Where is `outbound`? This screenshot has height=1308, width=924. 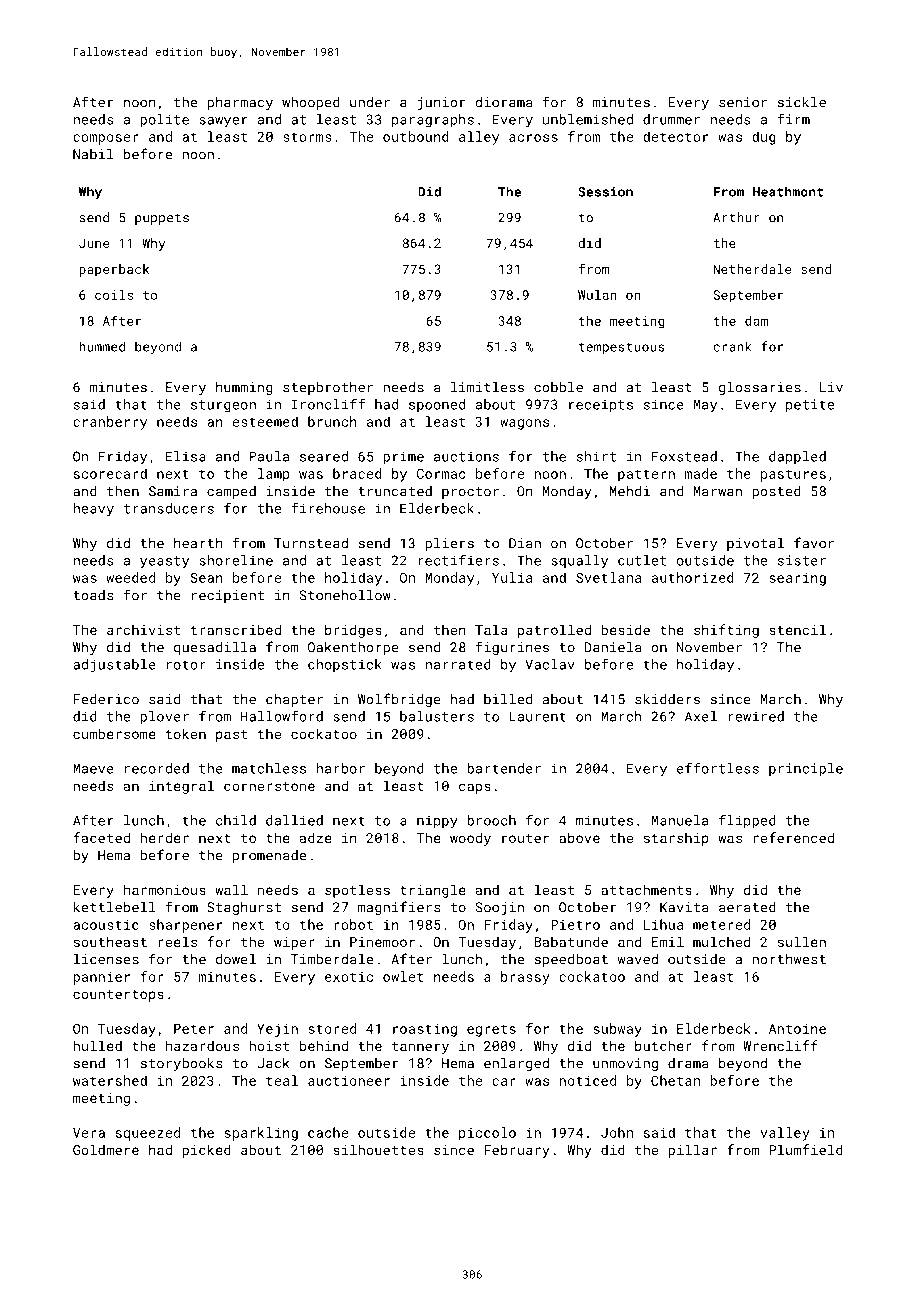 outbound is located at coordinates (416, 136).
